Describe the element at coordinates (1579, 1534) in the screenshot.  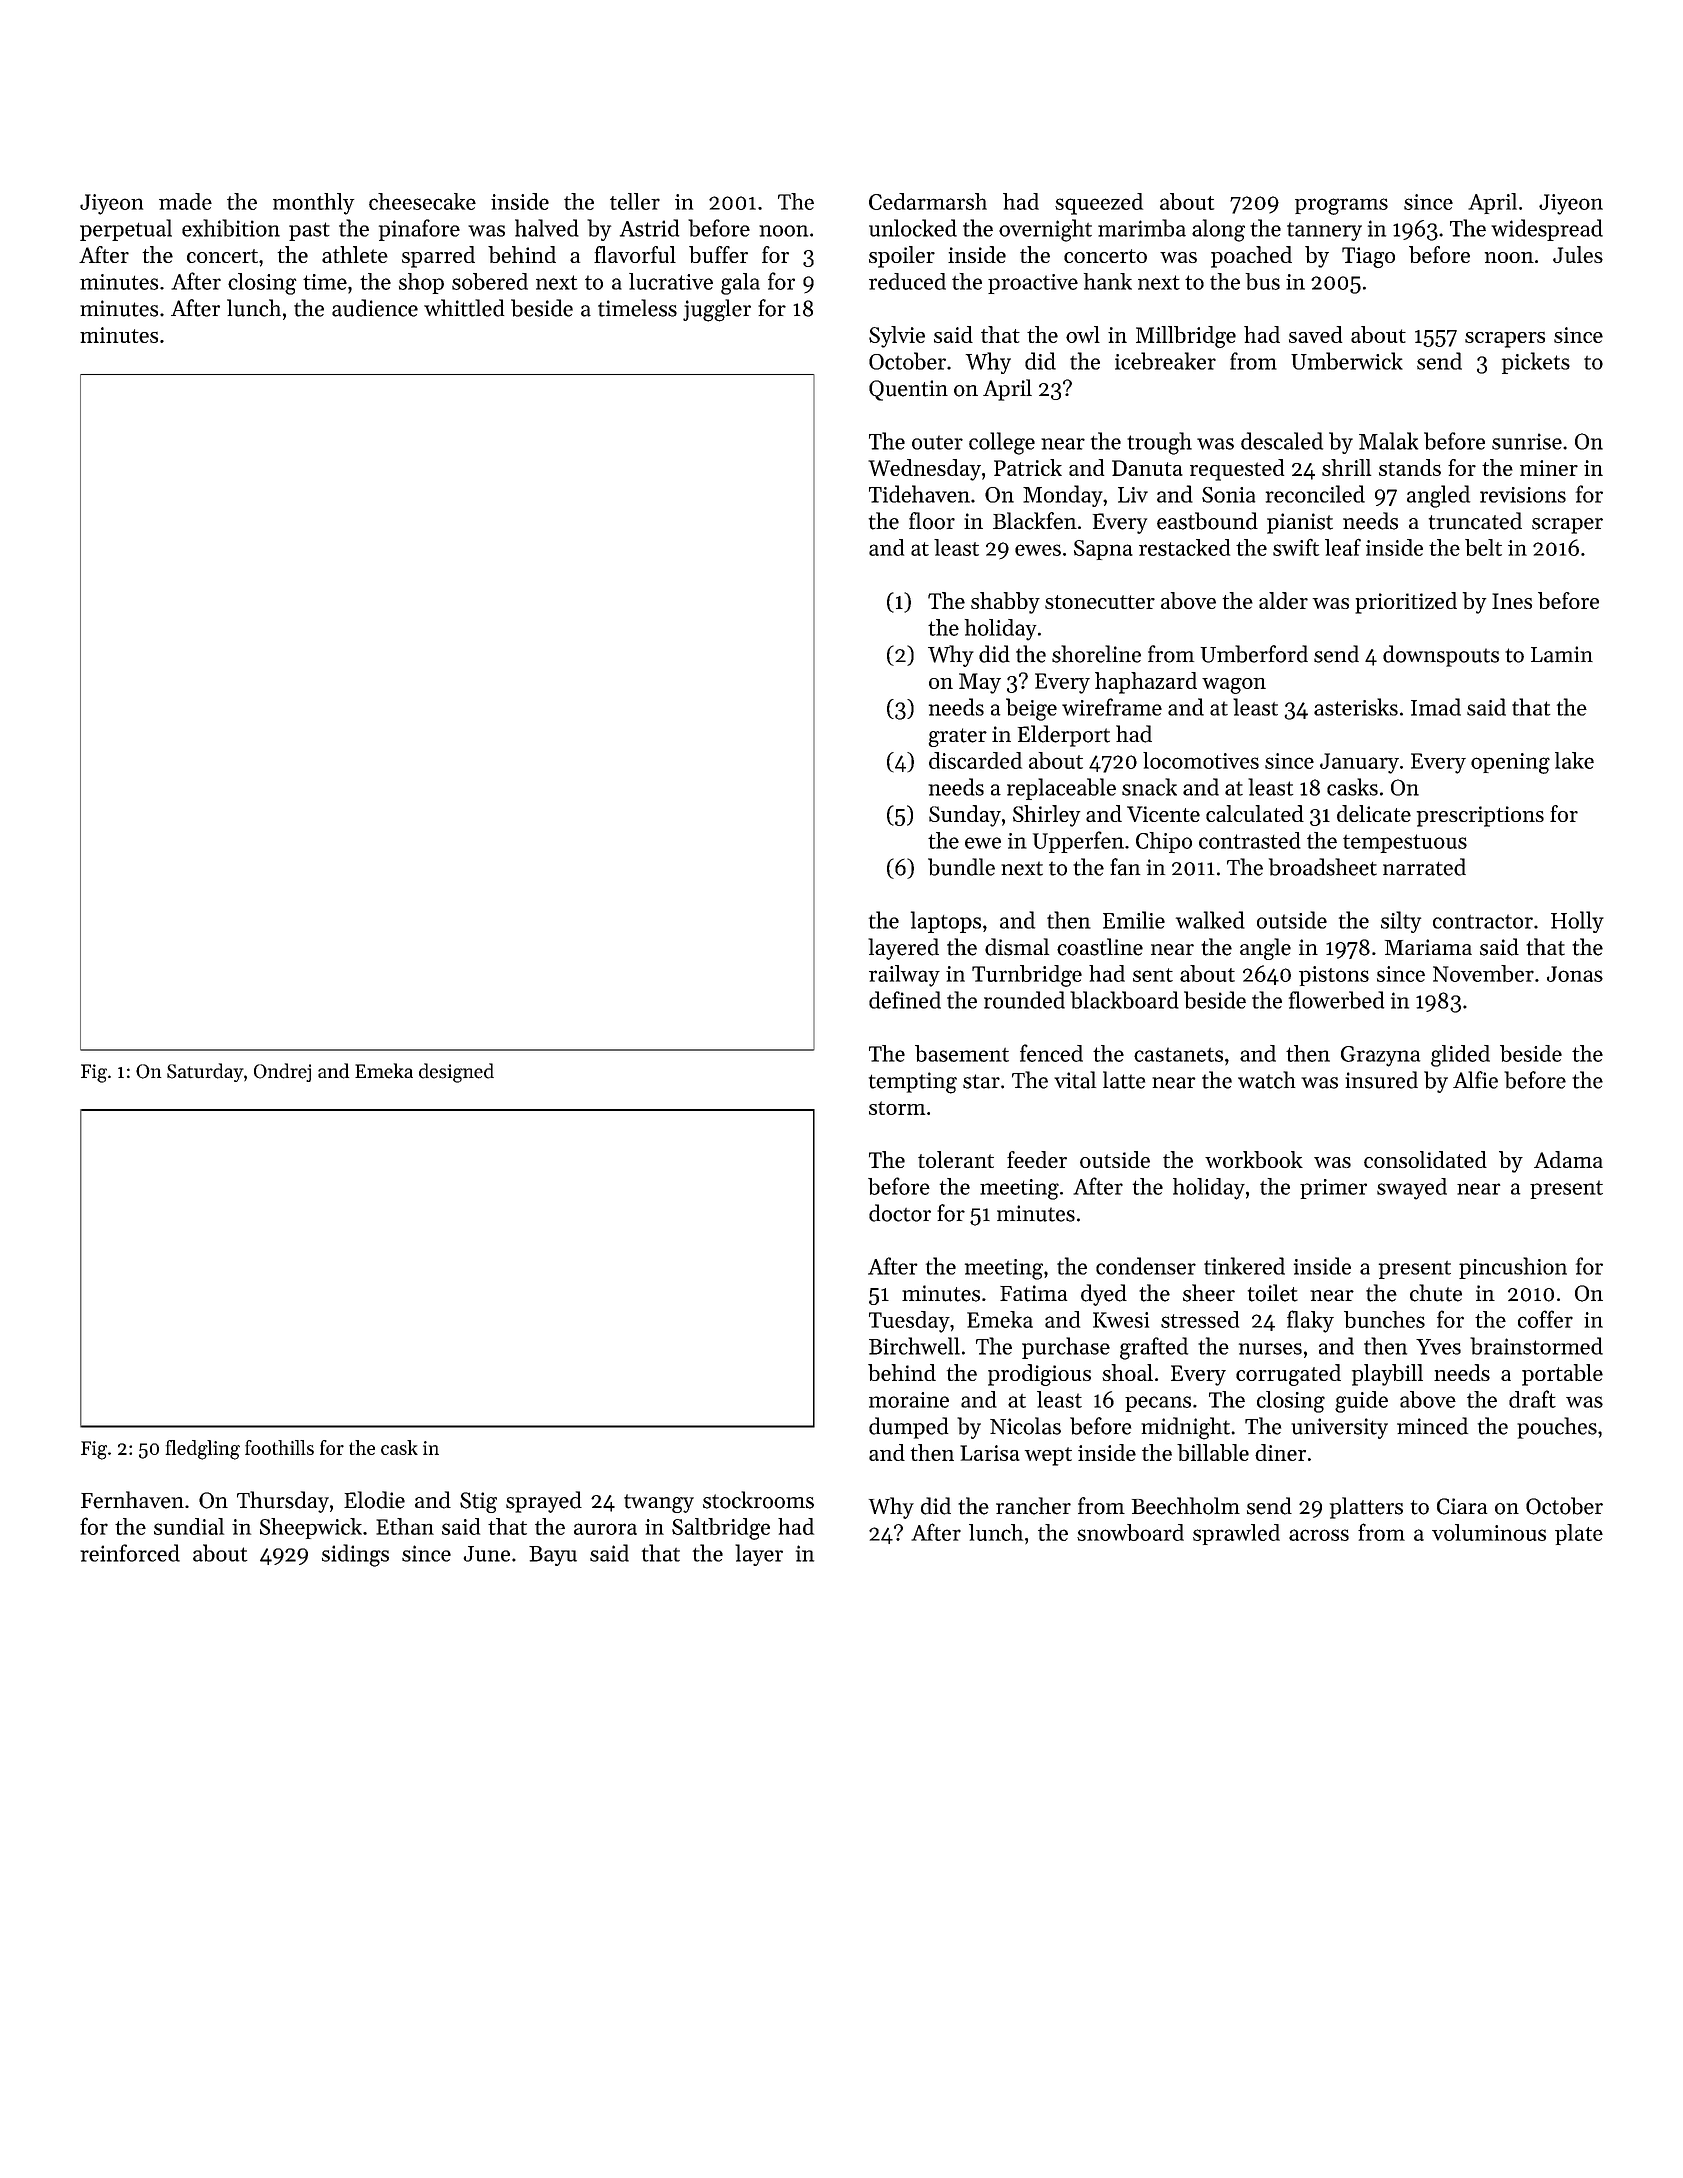
I see `plate` at that location.
